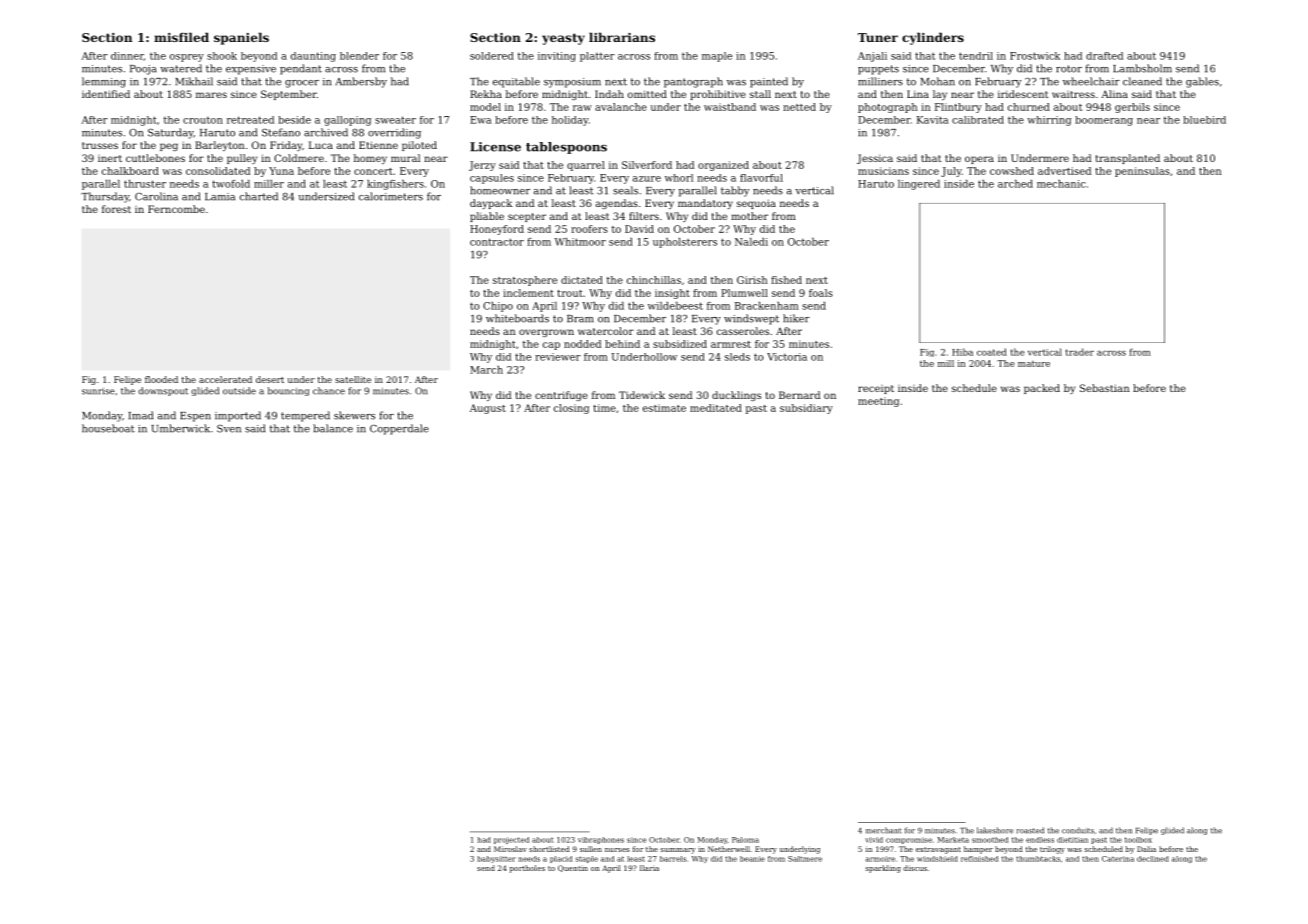 This document has height=924, width=1308. Describe the element at coordinates (1064, 171) in the document. I see `advertised` at that location.
